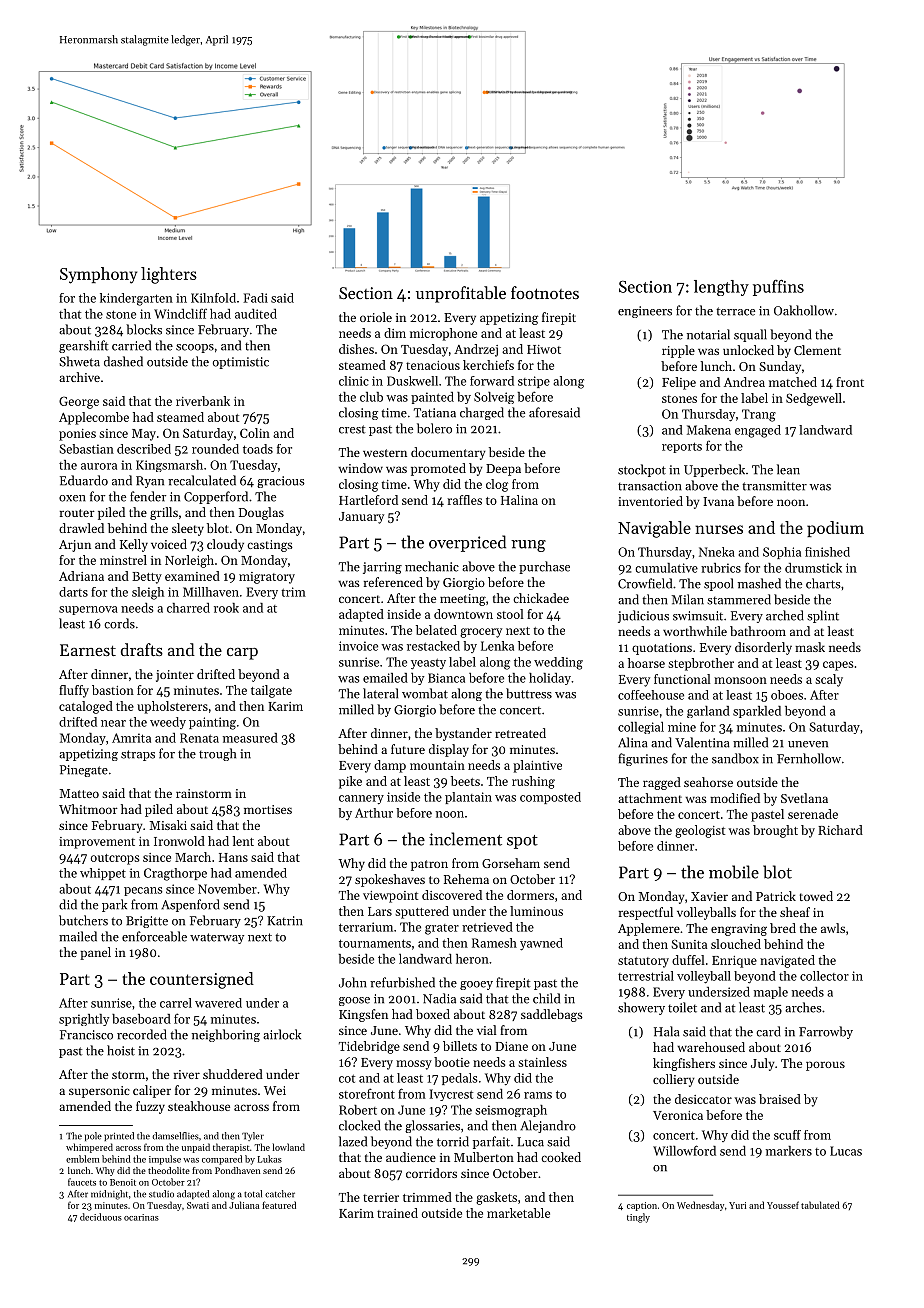 The image size is (924, 1308). Describe the element at coordinates (397, 1213) in the screenshot. I see `trained` at that location.
